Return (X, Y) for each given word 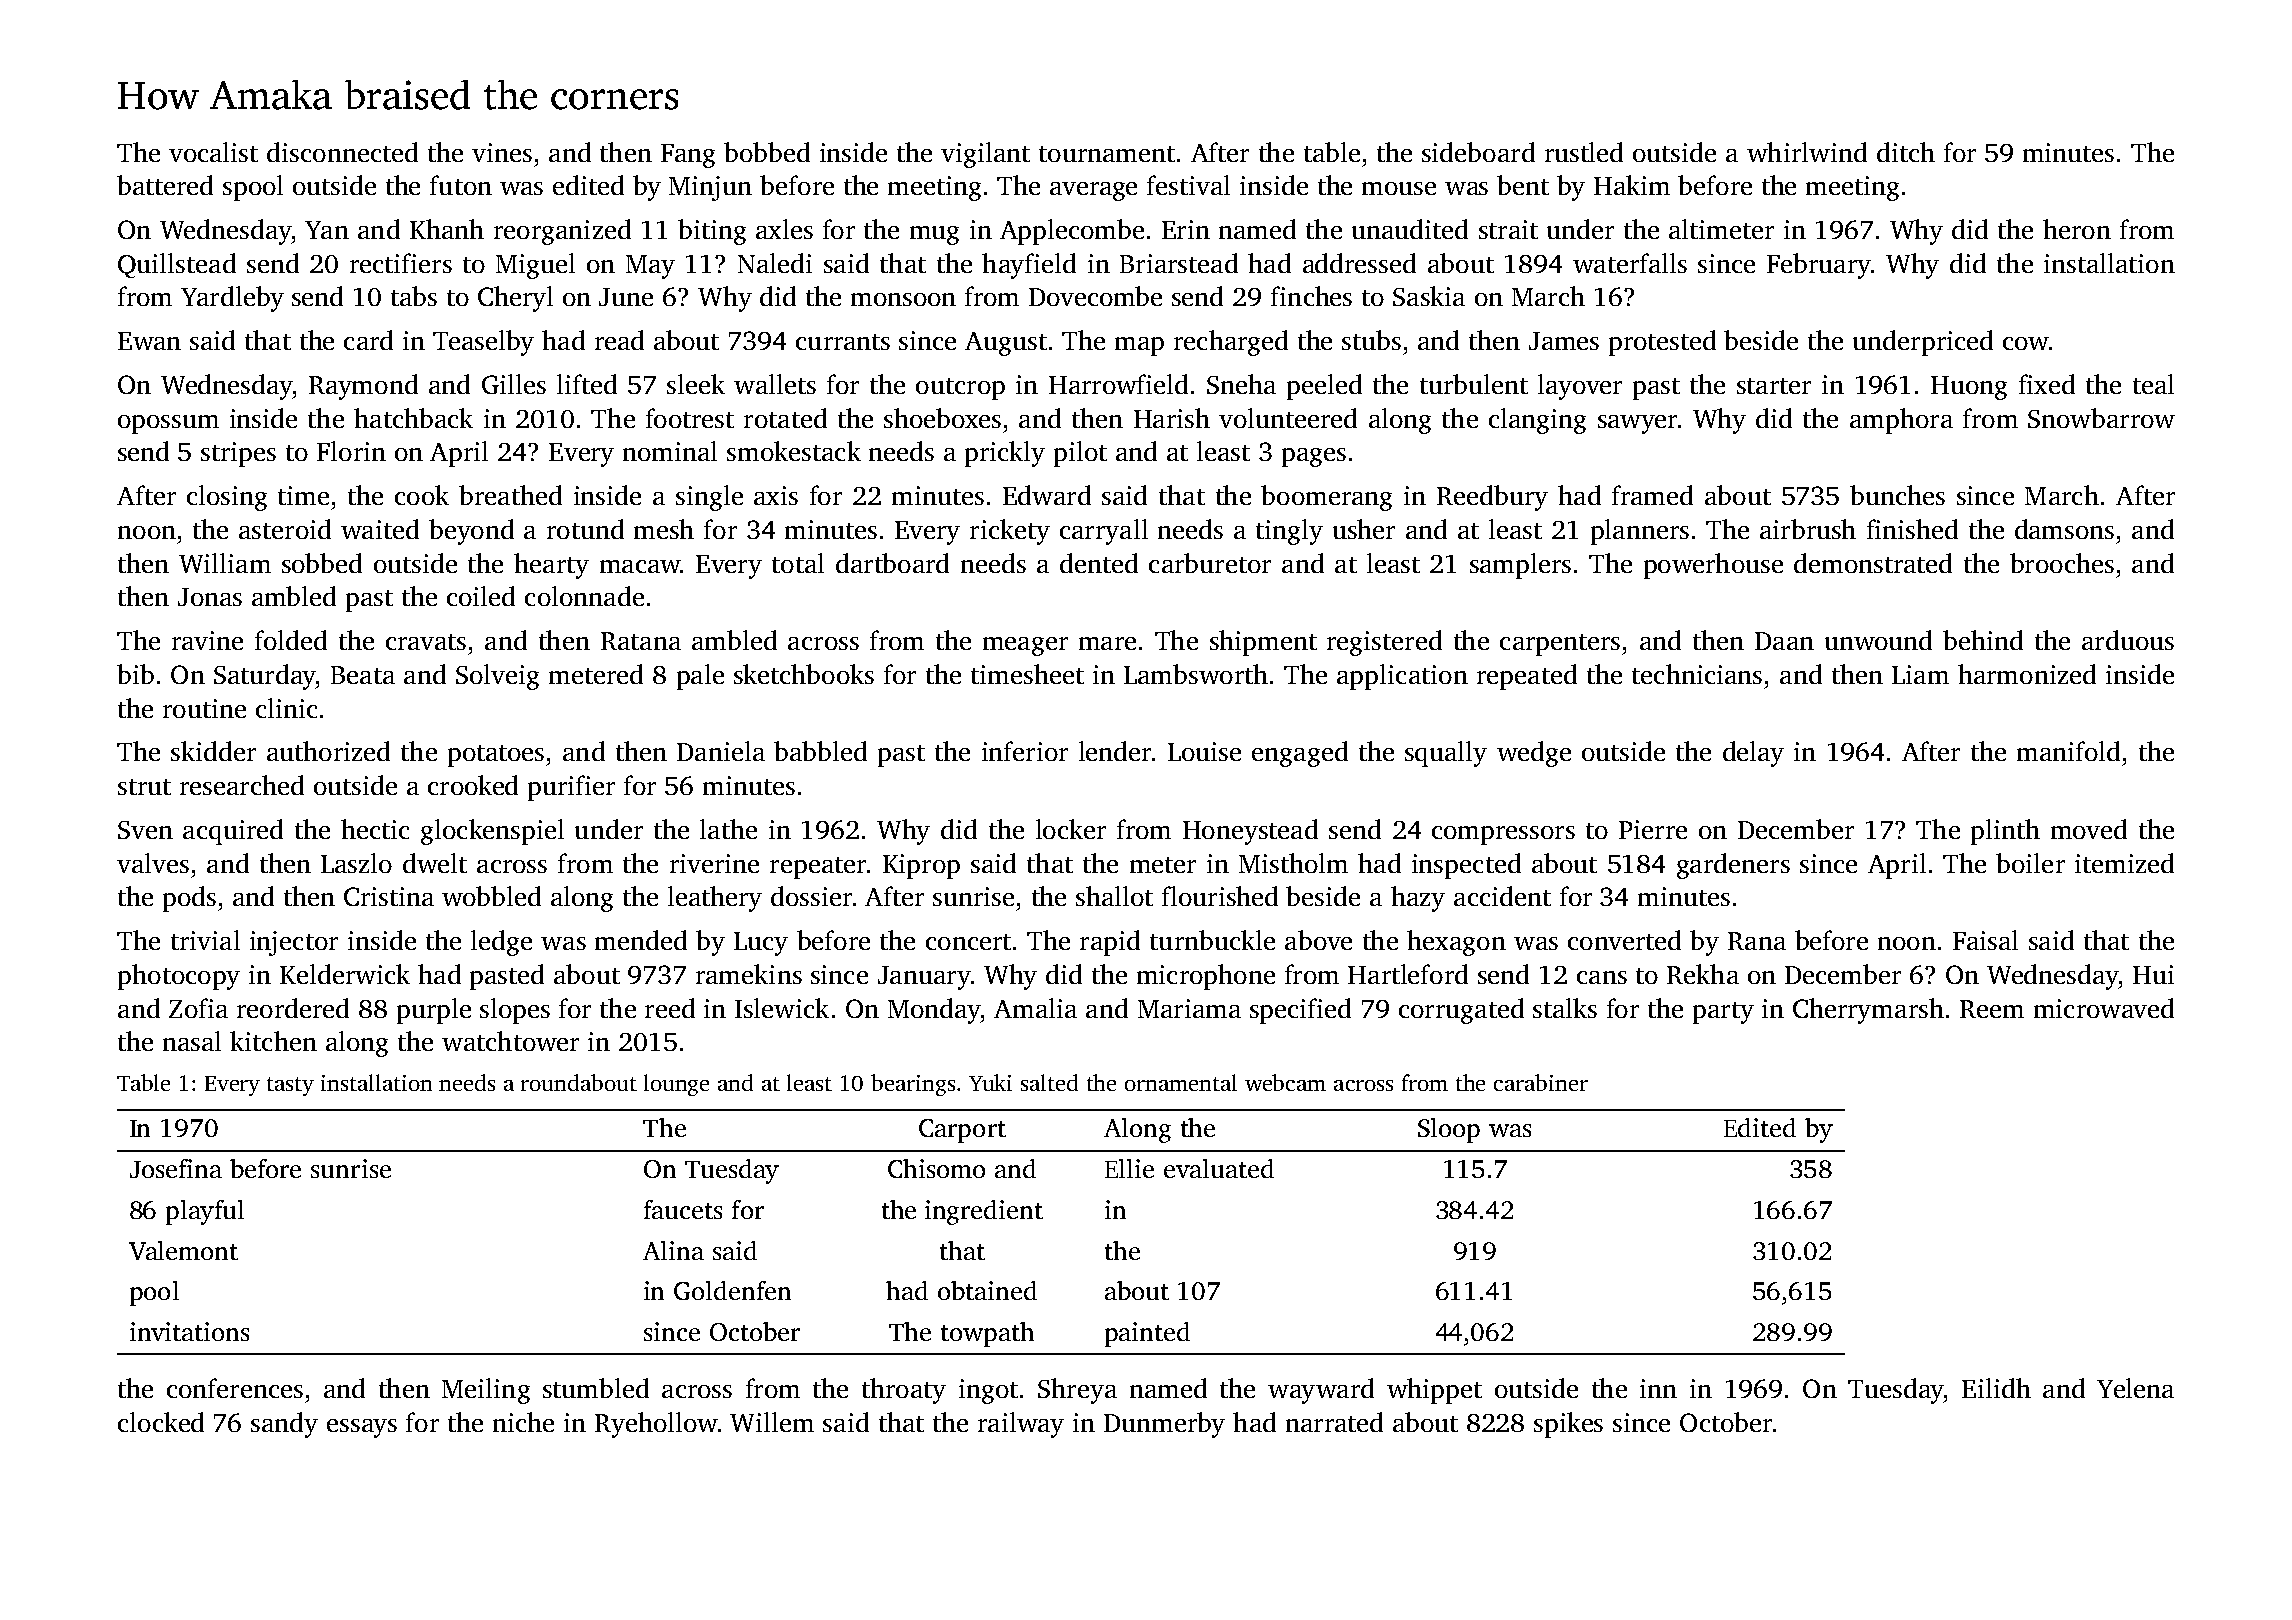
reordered (293, 1008)
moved (2089, 829)
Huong (1969, 388)
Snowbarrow (2101, 418)
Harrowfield (1118, 384)
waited (380, 529)
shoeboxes (942, 418)
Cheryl (515, 299)
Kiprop (921, 866)
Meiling (486, 1391)
